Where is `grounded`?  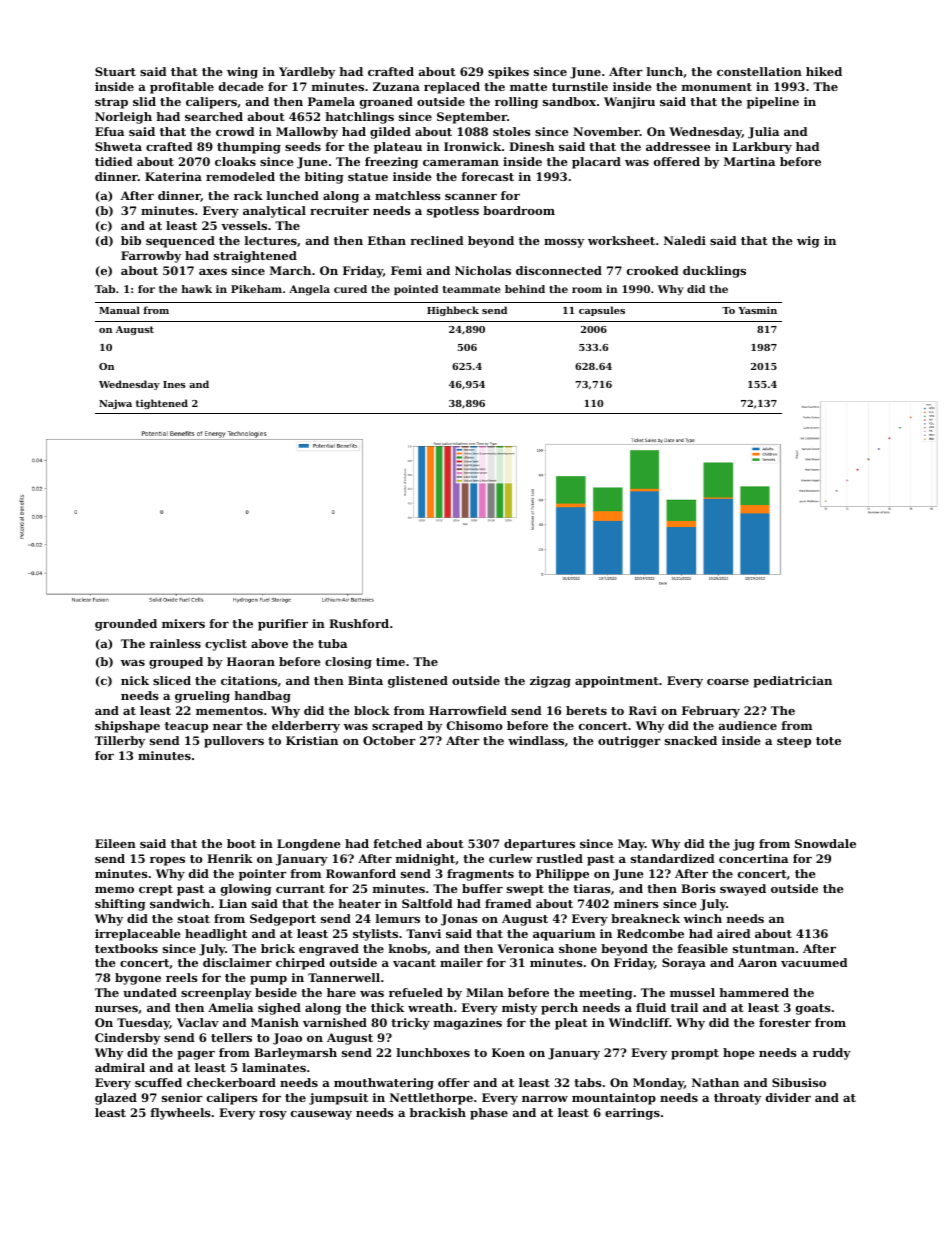 grounded is located at coordinates (126, 625).
